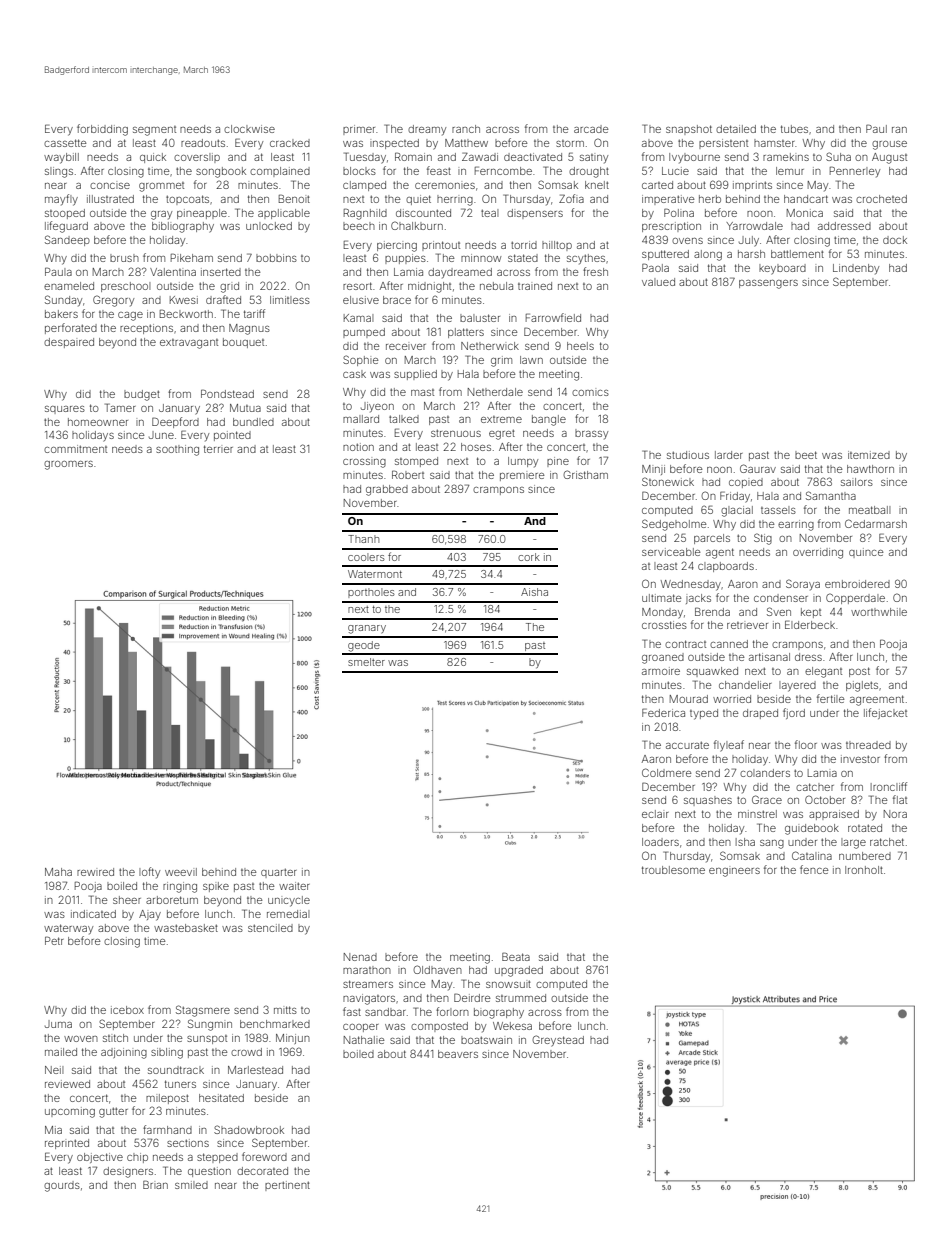 This screenshot has height=1233, width=952. I want to click on feast, so click(439, 170).
